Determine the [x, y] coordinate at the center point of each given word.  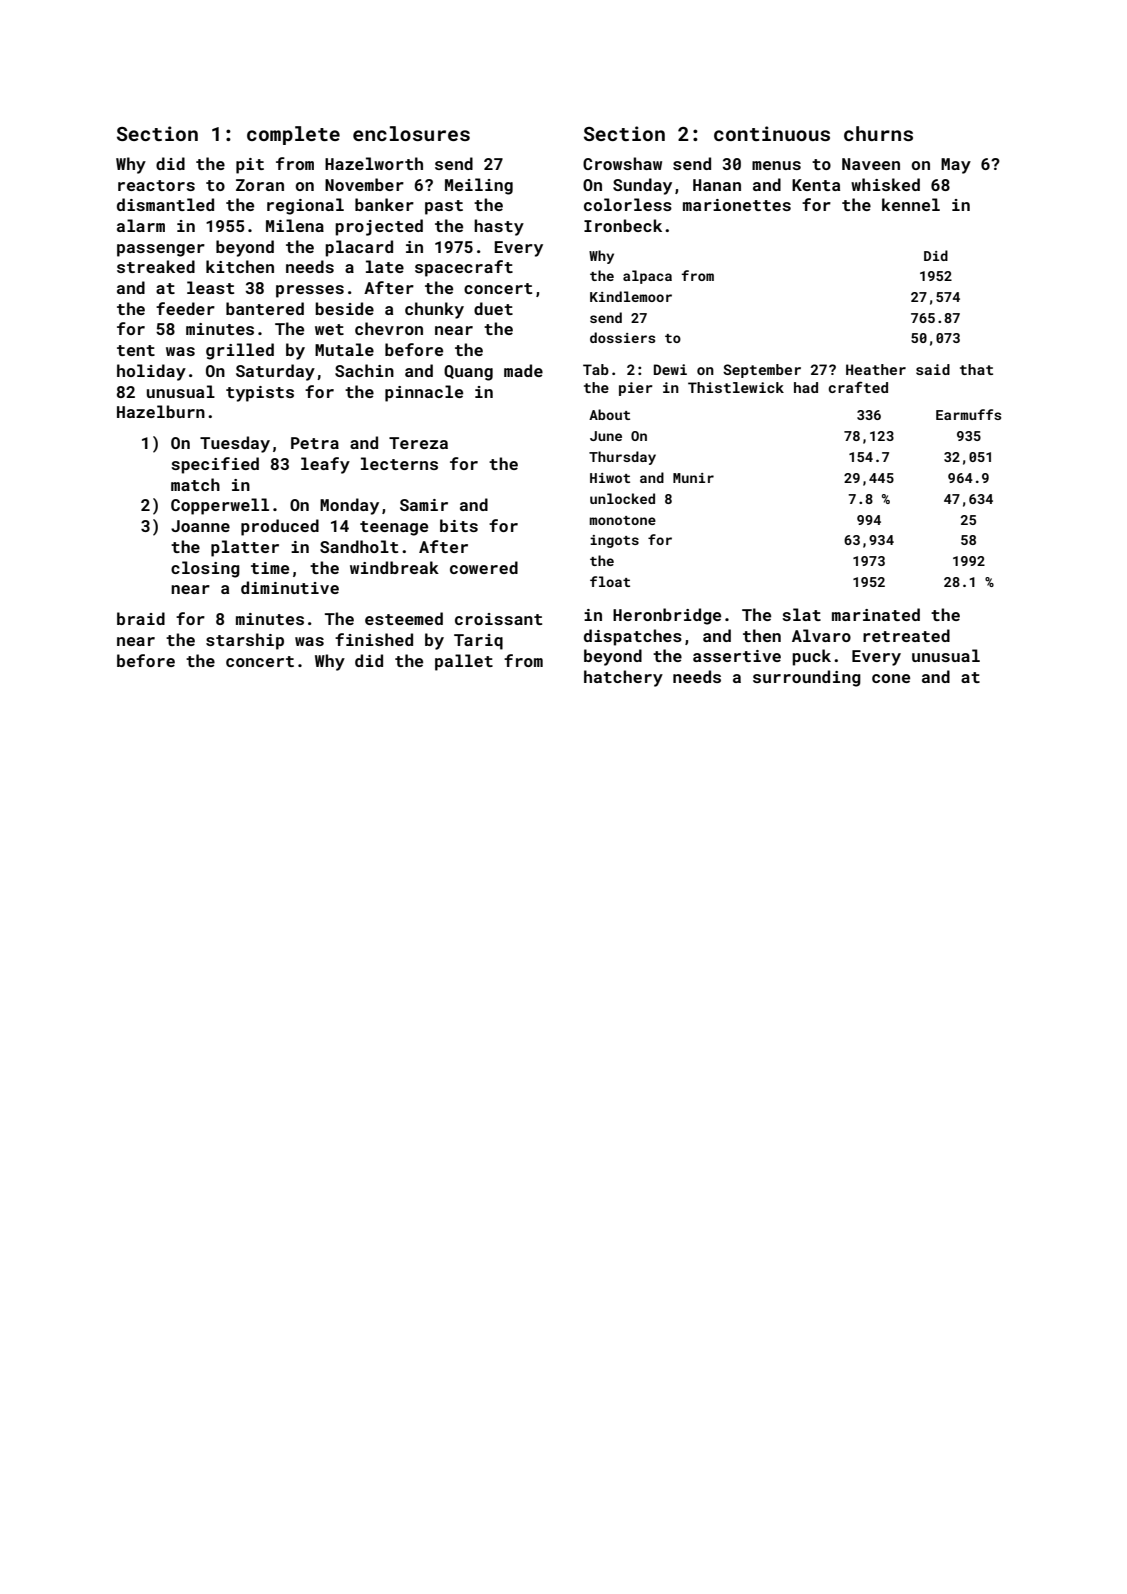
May [956, 166]
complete [293, 135]
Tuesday [235, 444]
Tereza [418, 443]
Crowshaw [622, 163]
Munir [693, 478]
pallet [464, 662]
